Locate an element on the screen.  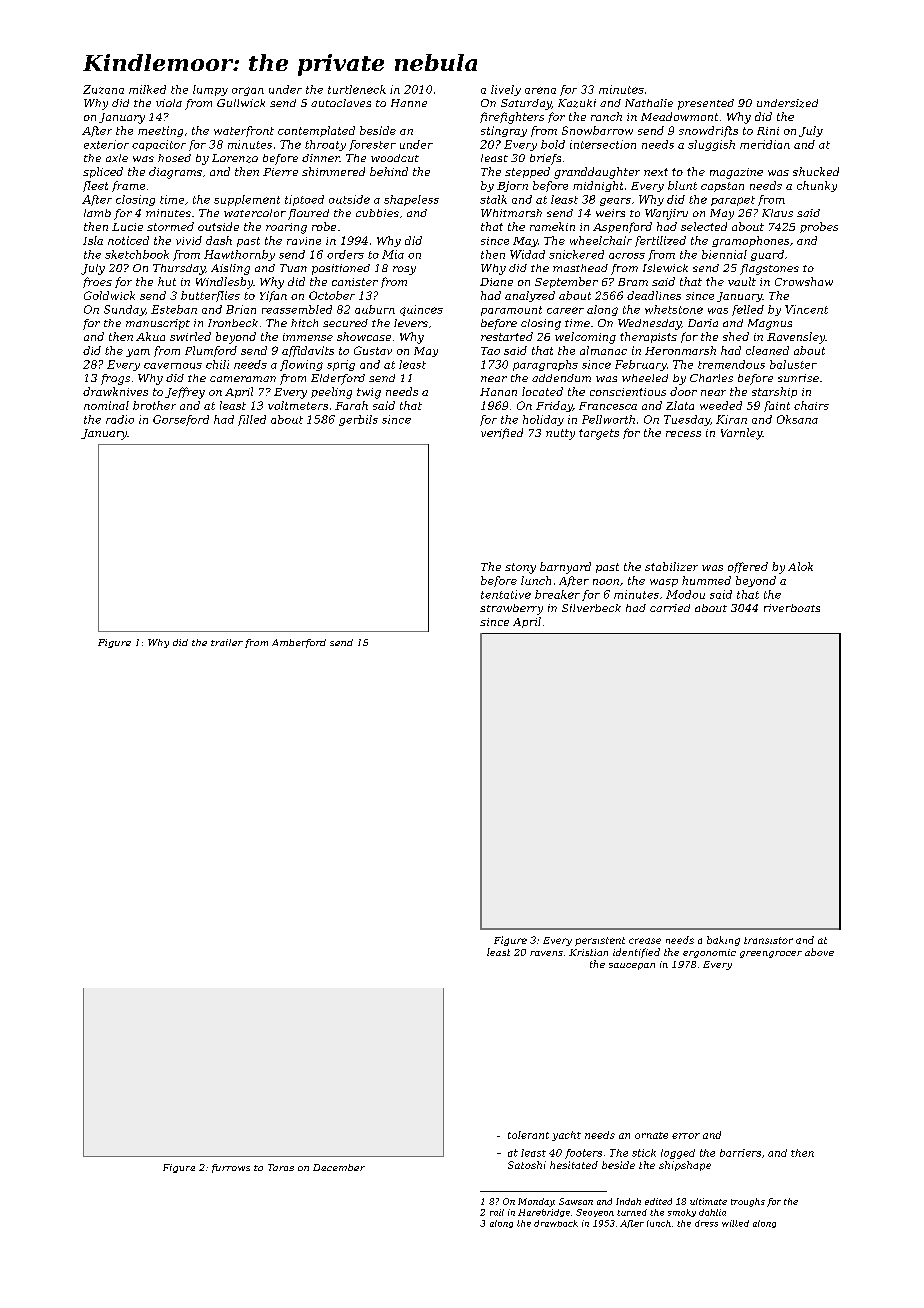
stalk is located at coordinates (493, 199).
